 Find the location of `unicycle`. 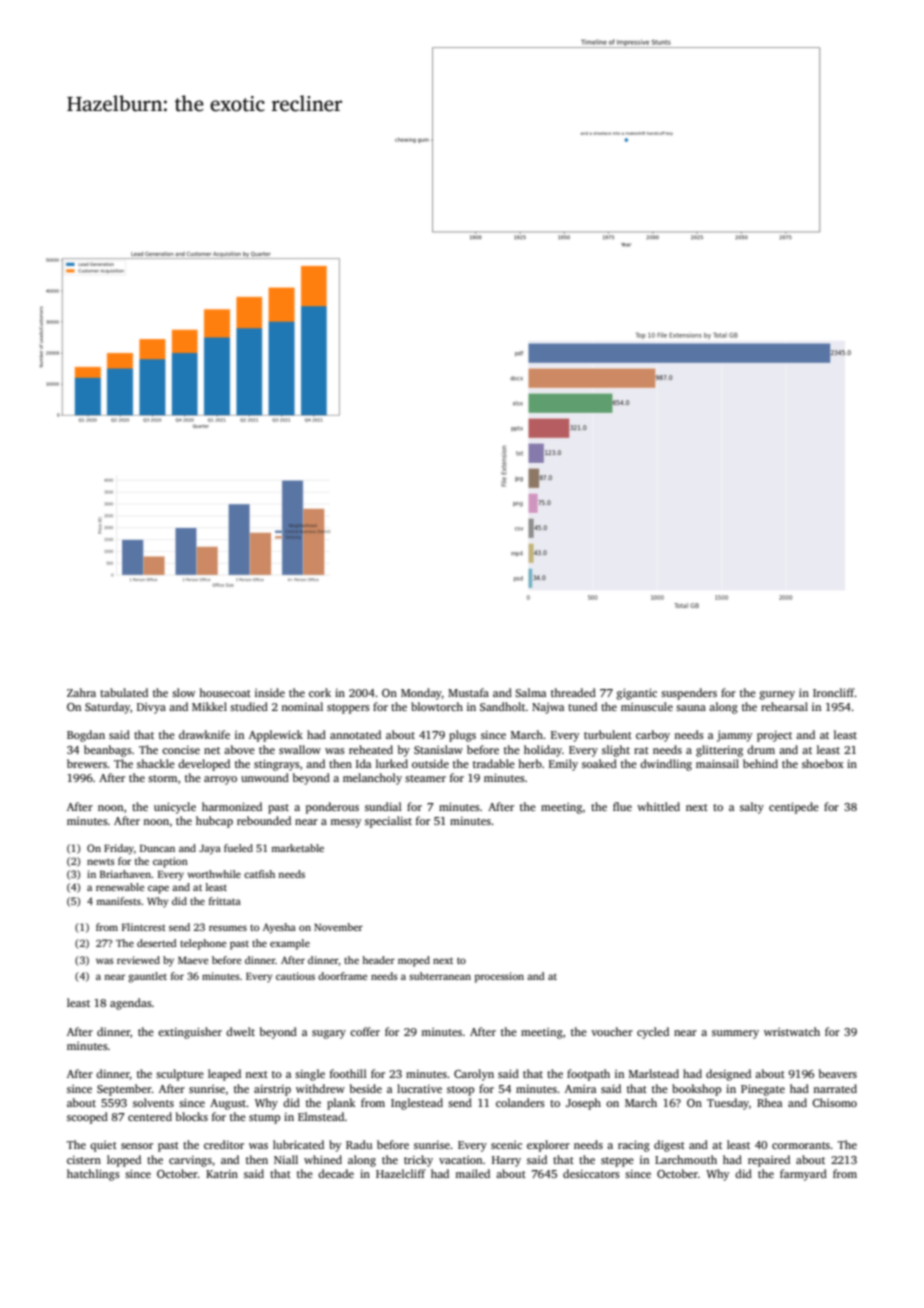

unicycle is located at coordinates (175, 808).
